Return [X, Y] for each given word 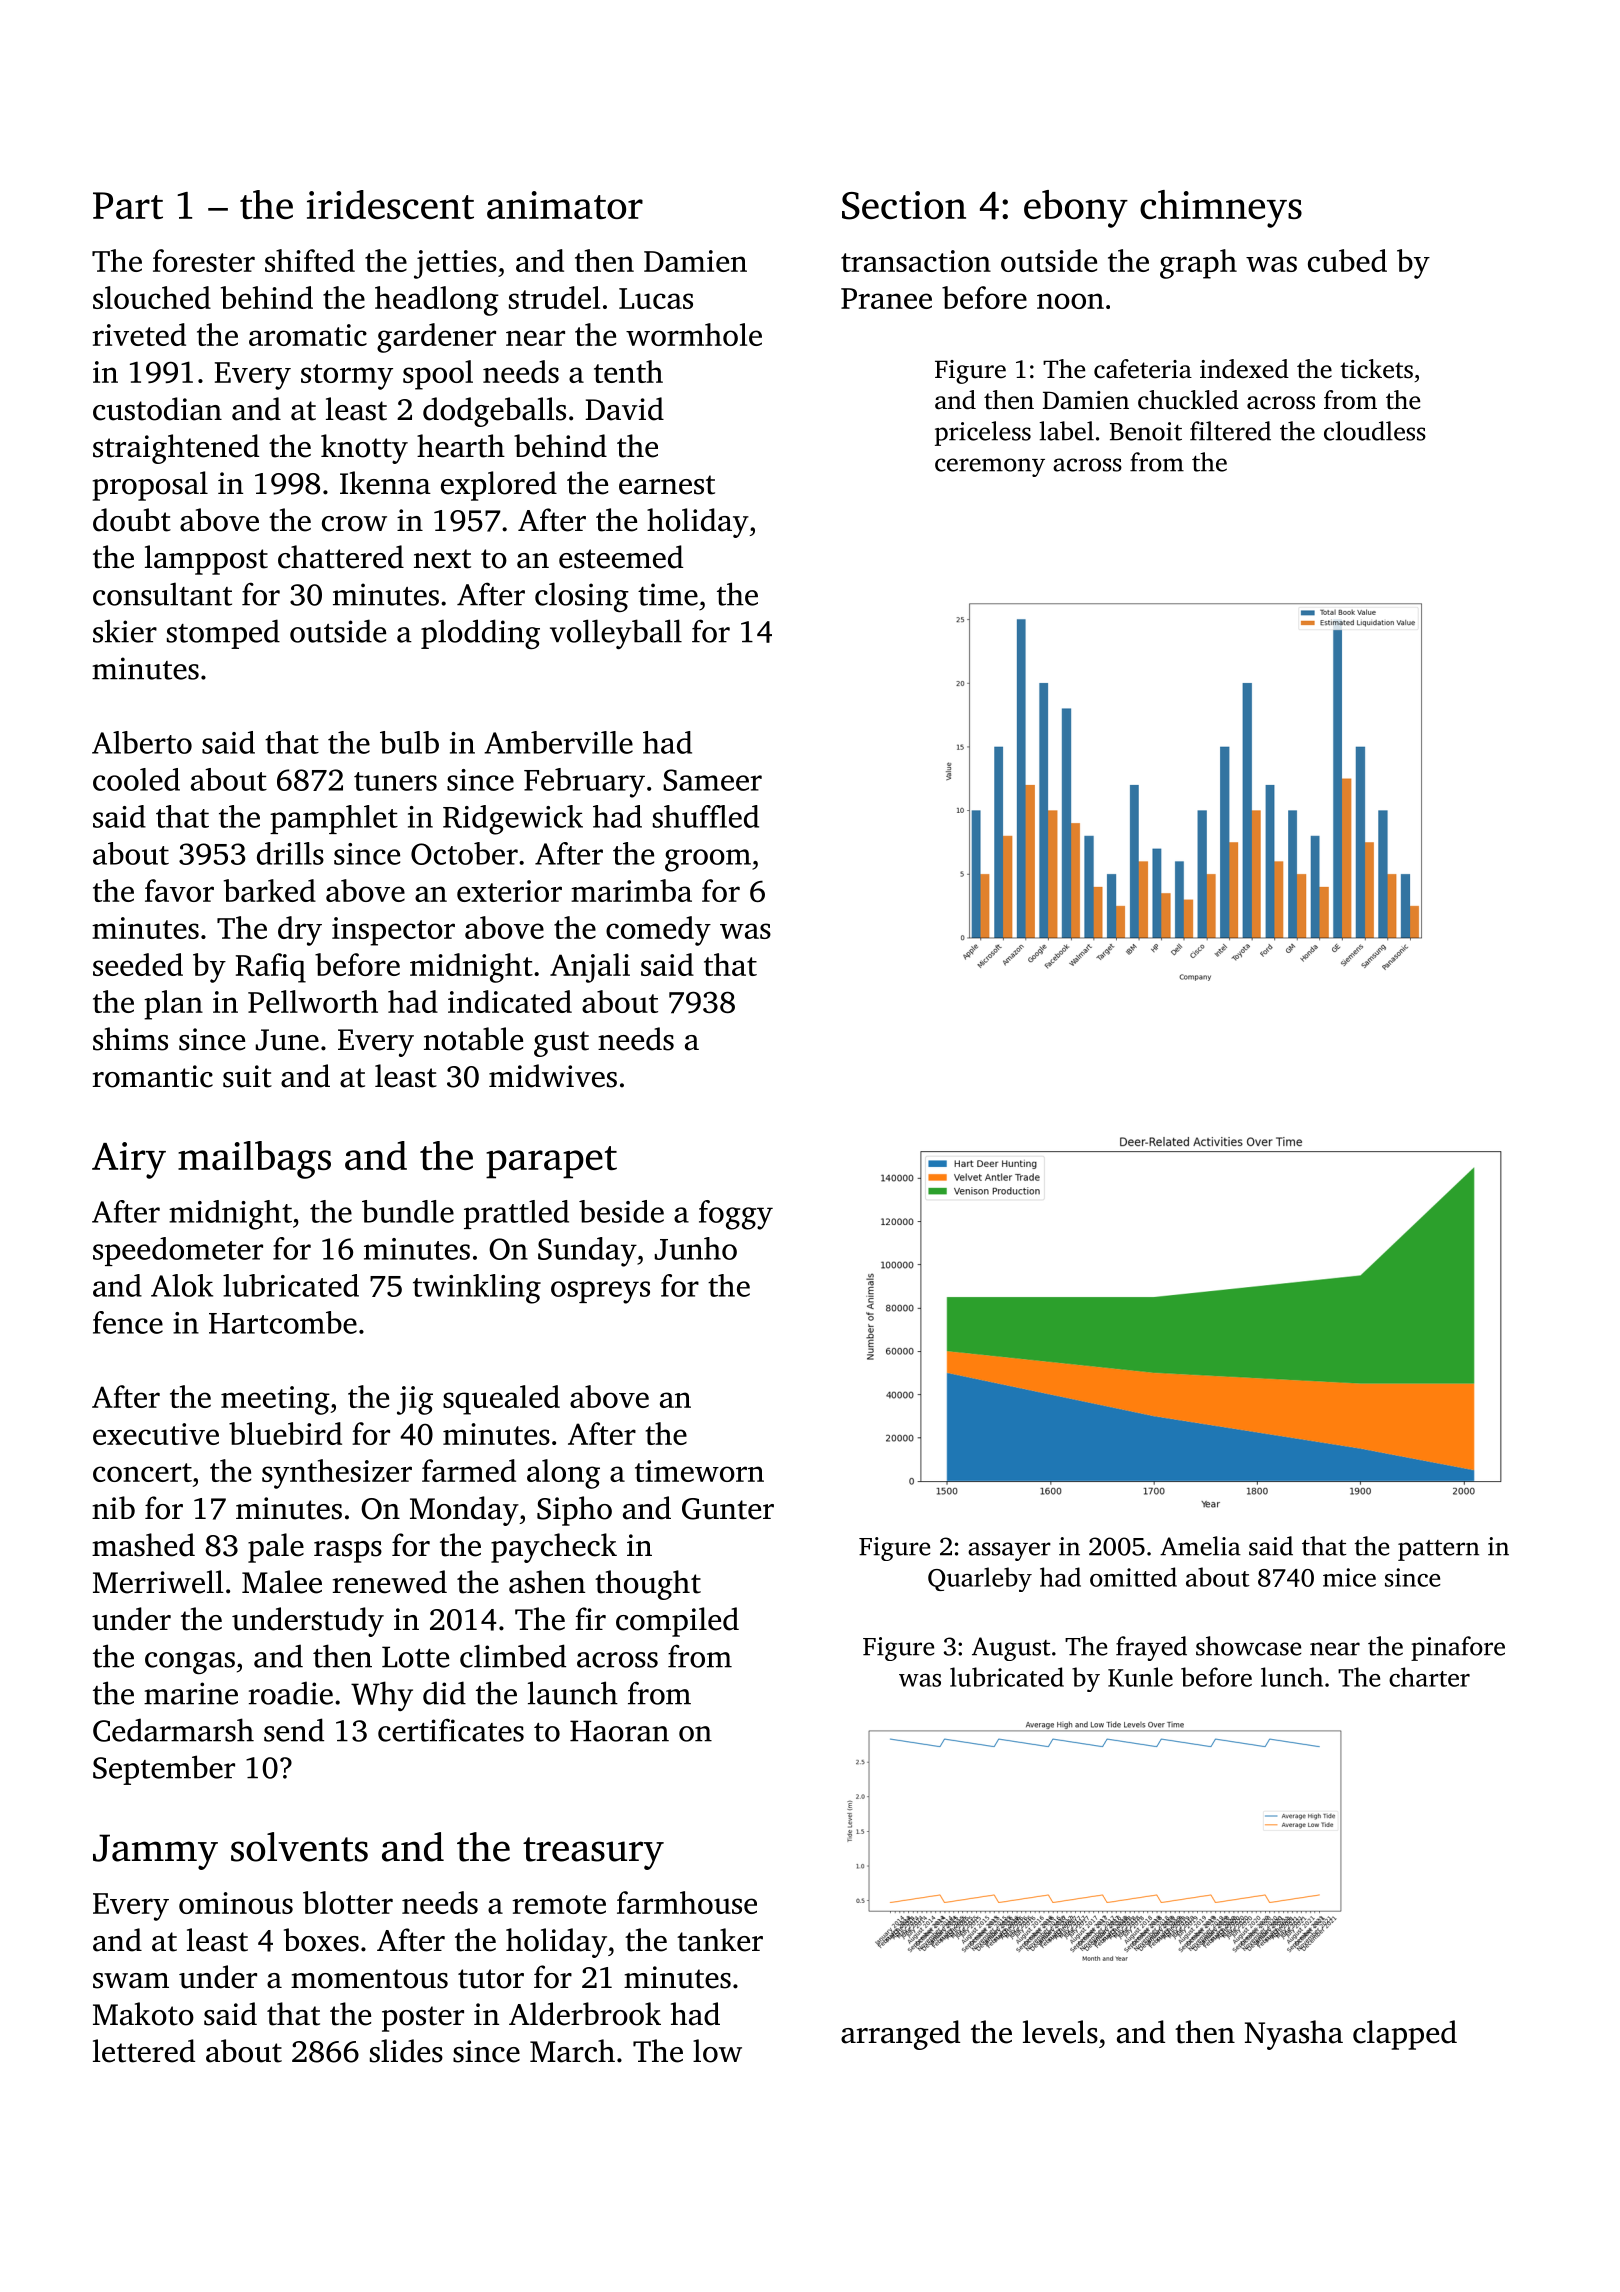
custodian [157, 409]
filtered [1230, 431]
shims [130, 1039]
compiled [677, 1622]
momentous [369, 1979]
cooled [136, 779]
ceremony [990, 467]
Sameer [712, 780]
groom [708, 860]
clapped [1405, 2035]
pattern [1438, 1550]
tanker [720, 1940]
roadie [291, 1693]
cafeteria [1143, 369]
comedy [658, 931]
